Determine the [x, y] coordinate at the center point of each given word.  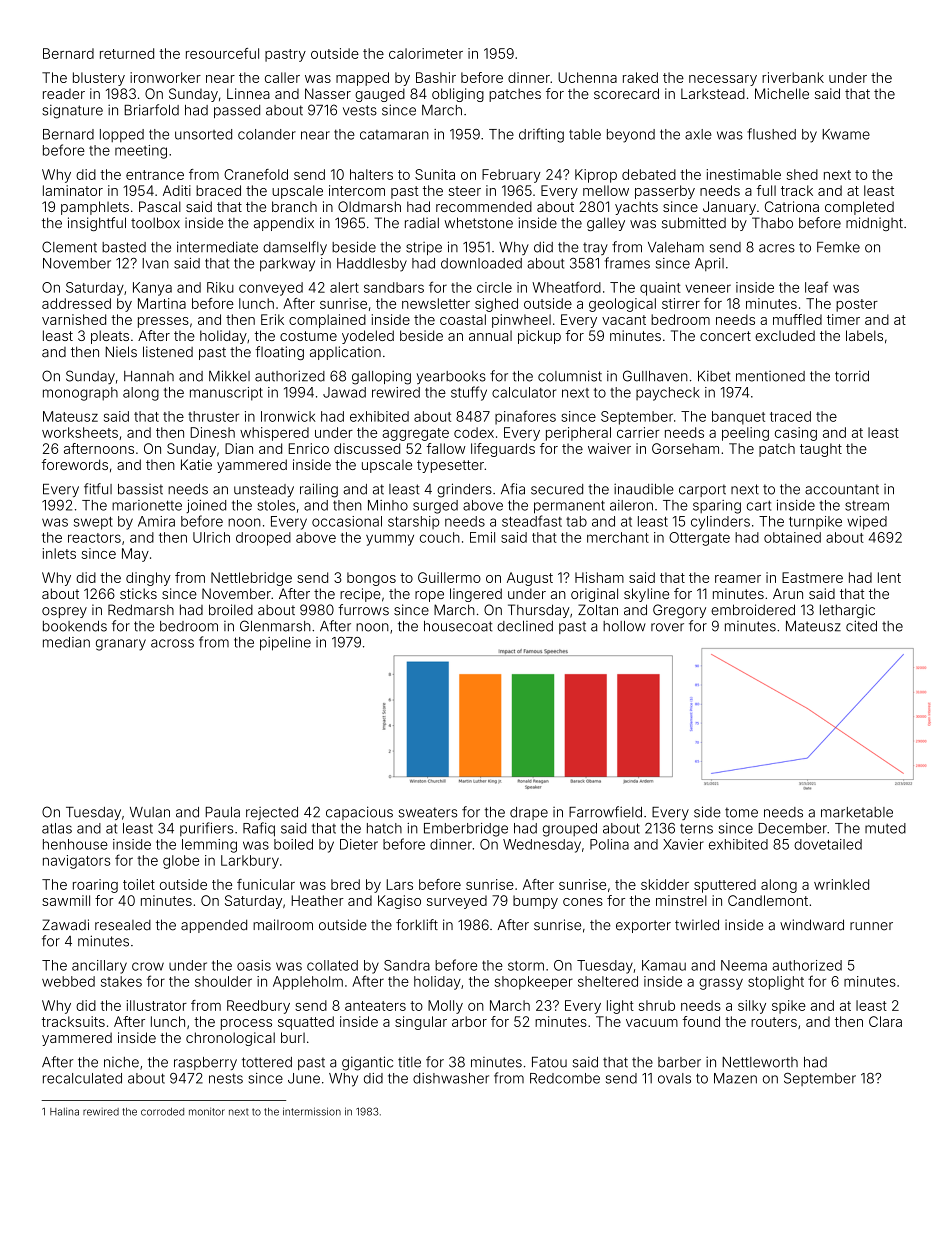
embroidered [753, 610]
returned [127, 53]
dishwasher [451, 1078]
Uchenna [587, 77]
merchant [618, 537]
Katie [196, 464]
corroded [162, 1112]
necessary [723, 80]
